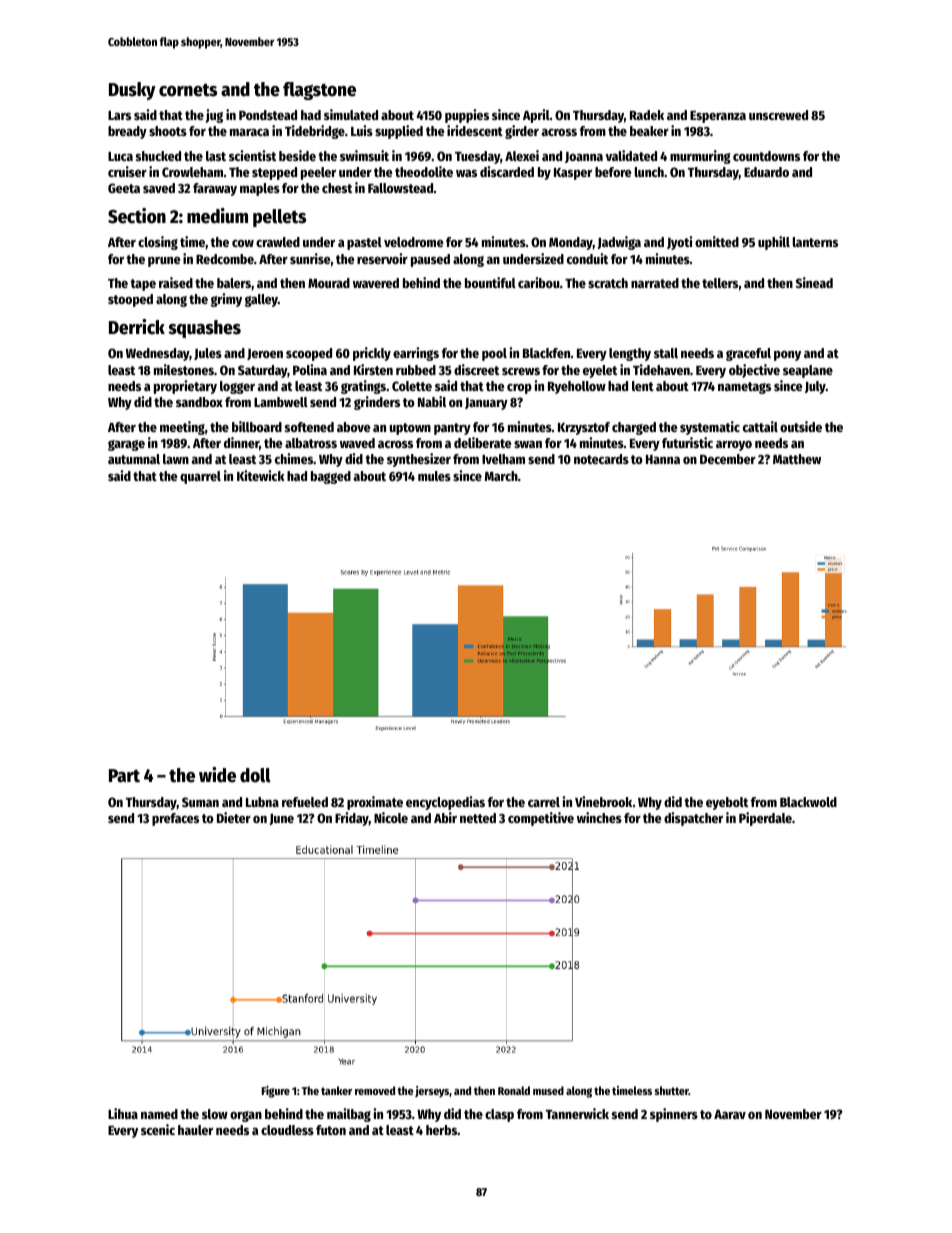  Describe the element at coordinates (519, 389) in the screenshot. I see `crop` at that location.
